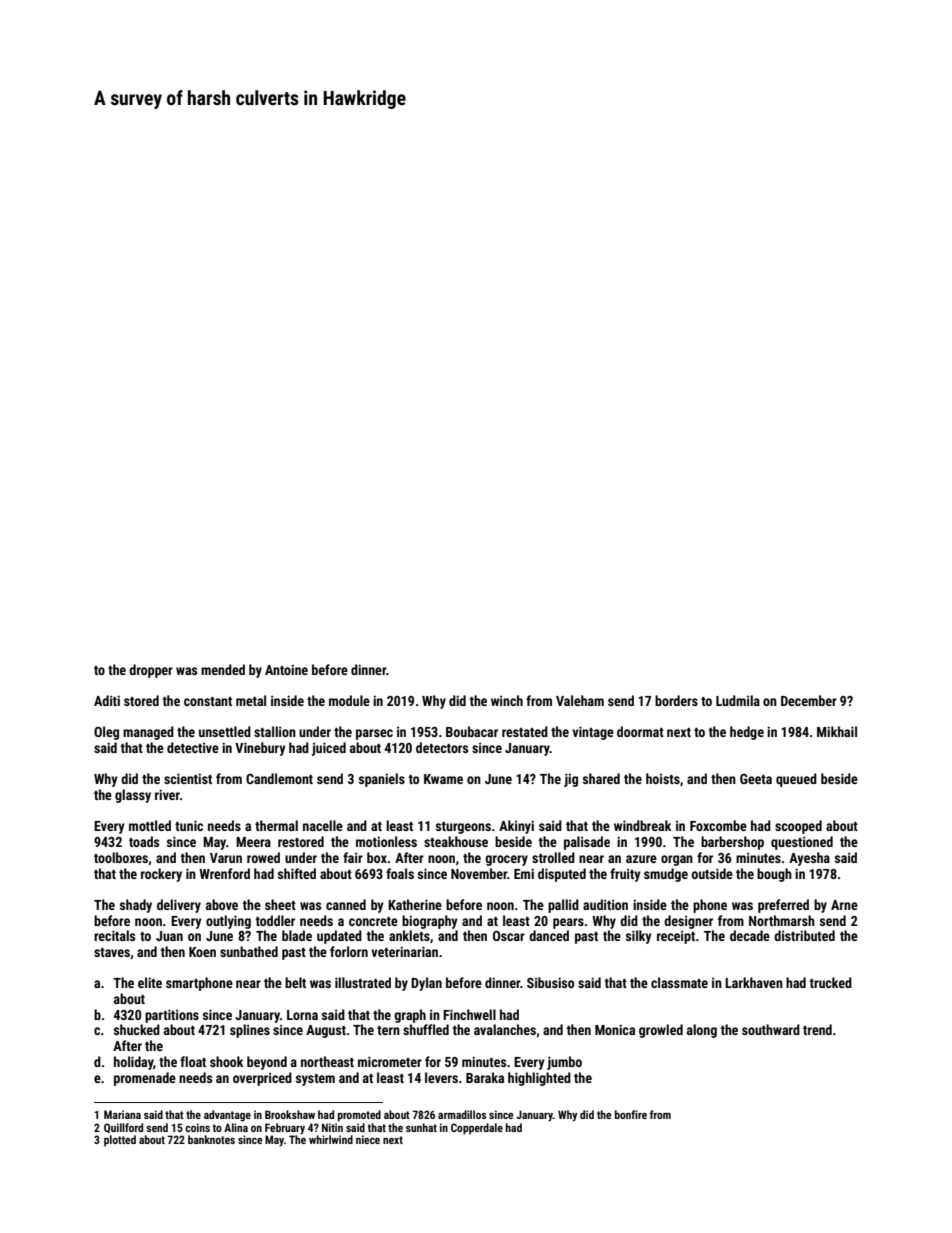 This page has width=952, height=1233. I want to click on bonfire, so click(631, 1114).
